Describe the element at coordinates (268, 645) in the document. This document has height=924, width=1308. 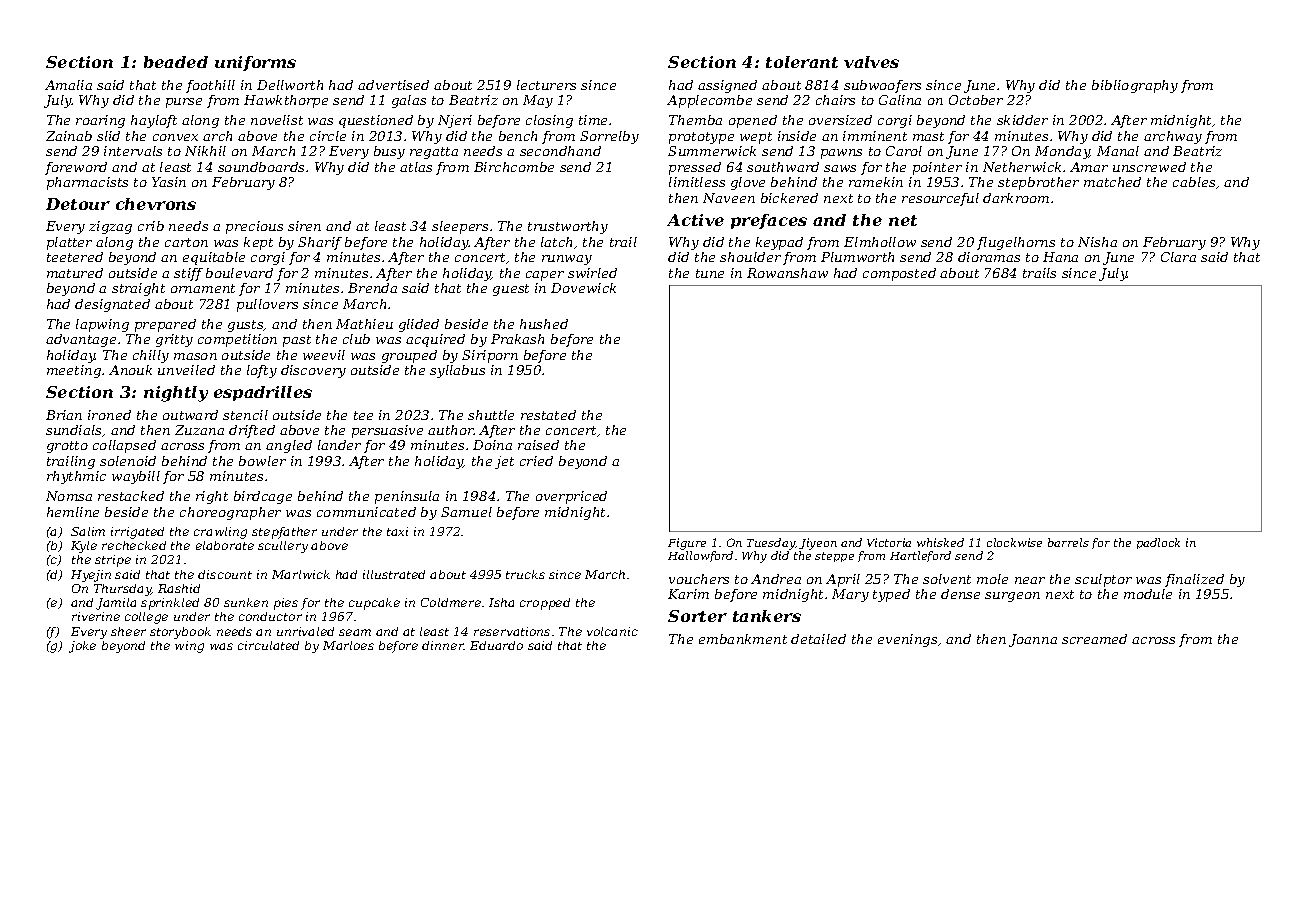
I see `circulated` at that location.
